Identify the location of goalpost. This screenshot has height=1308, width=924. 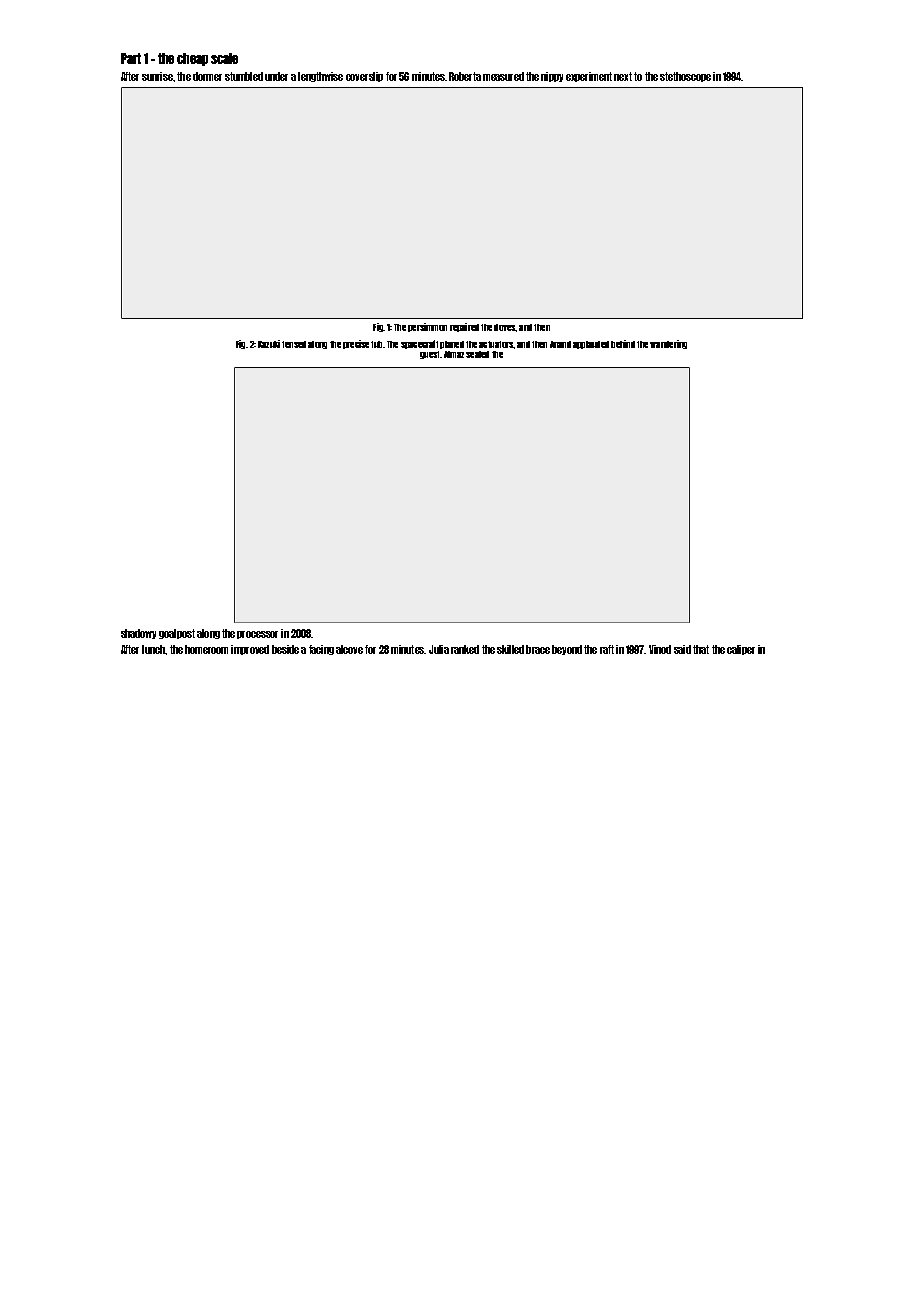
(177, 634).
